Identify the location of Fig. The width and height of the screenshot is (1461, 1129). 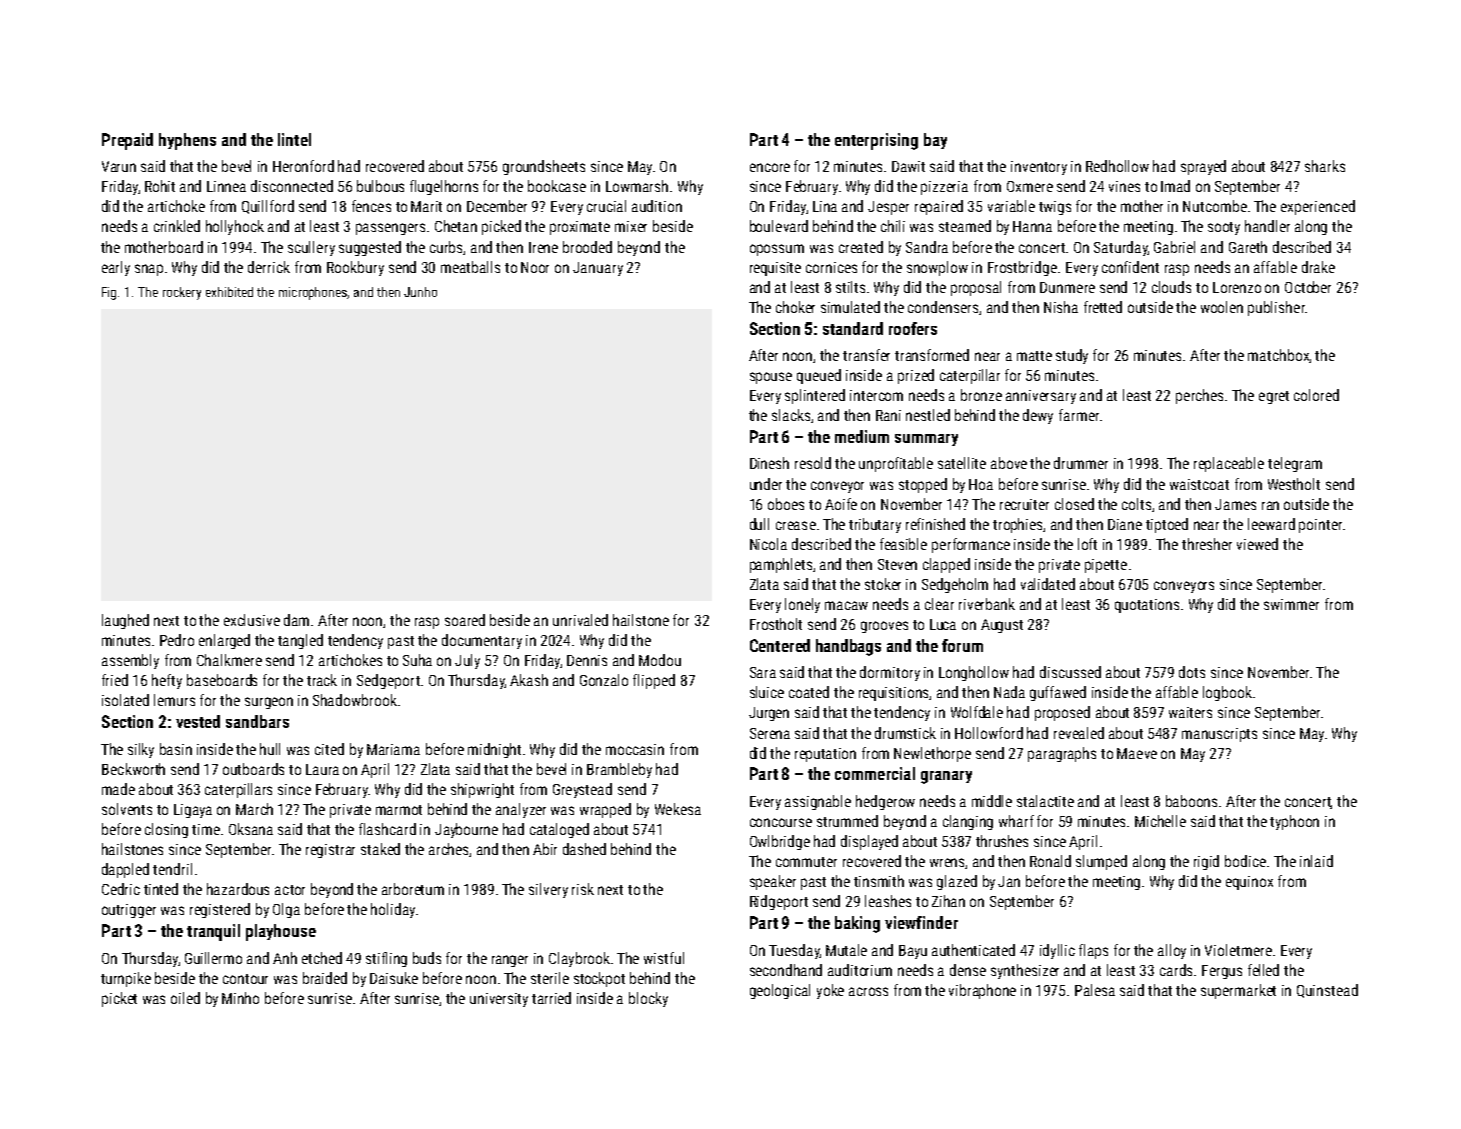
(109, 293).
